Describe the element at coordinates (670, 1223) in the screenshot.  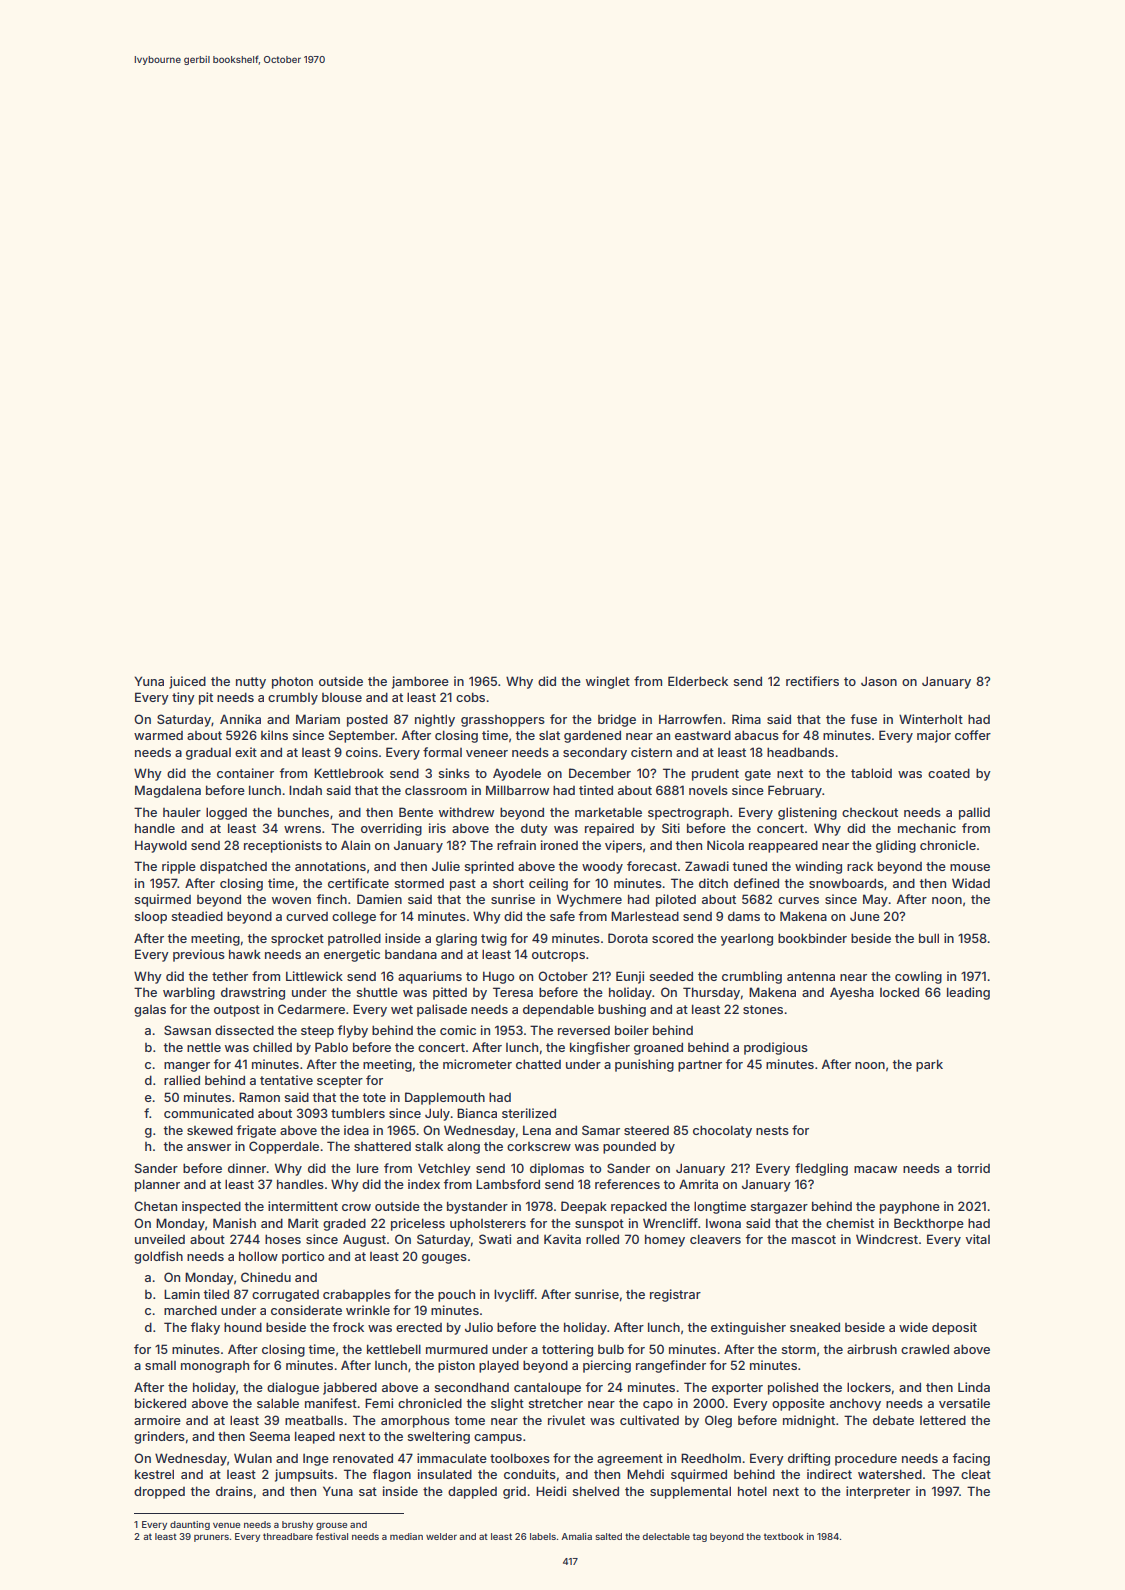
I see `Wrencliff` at that location.
